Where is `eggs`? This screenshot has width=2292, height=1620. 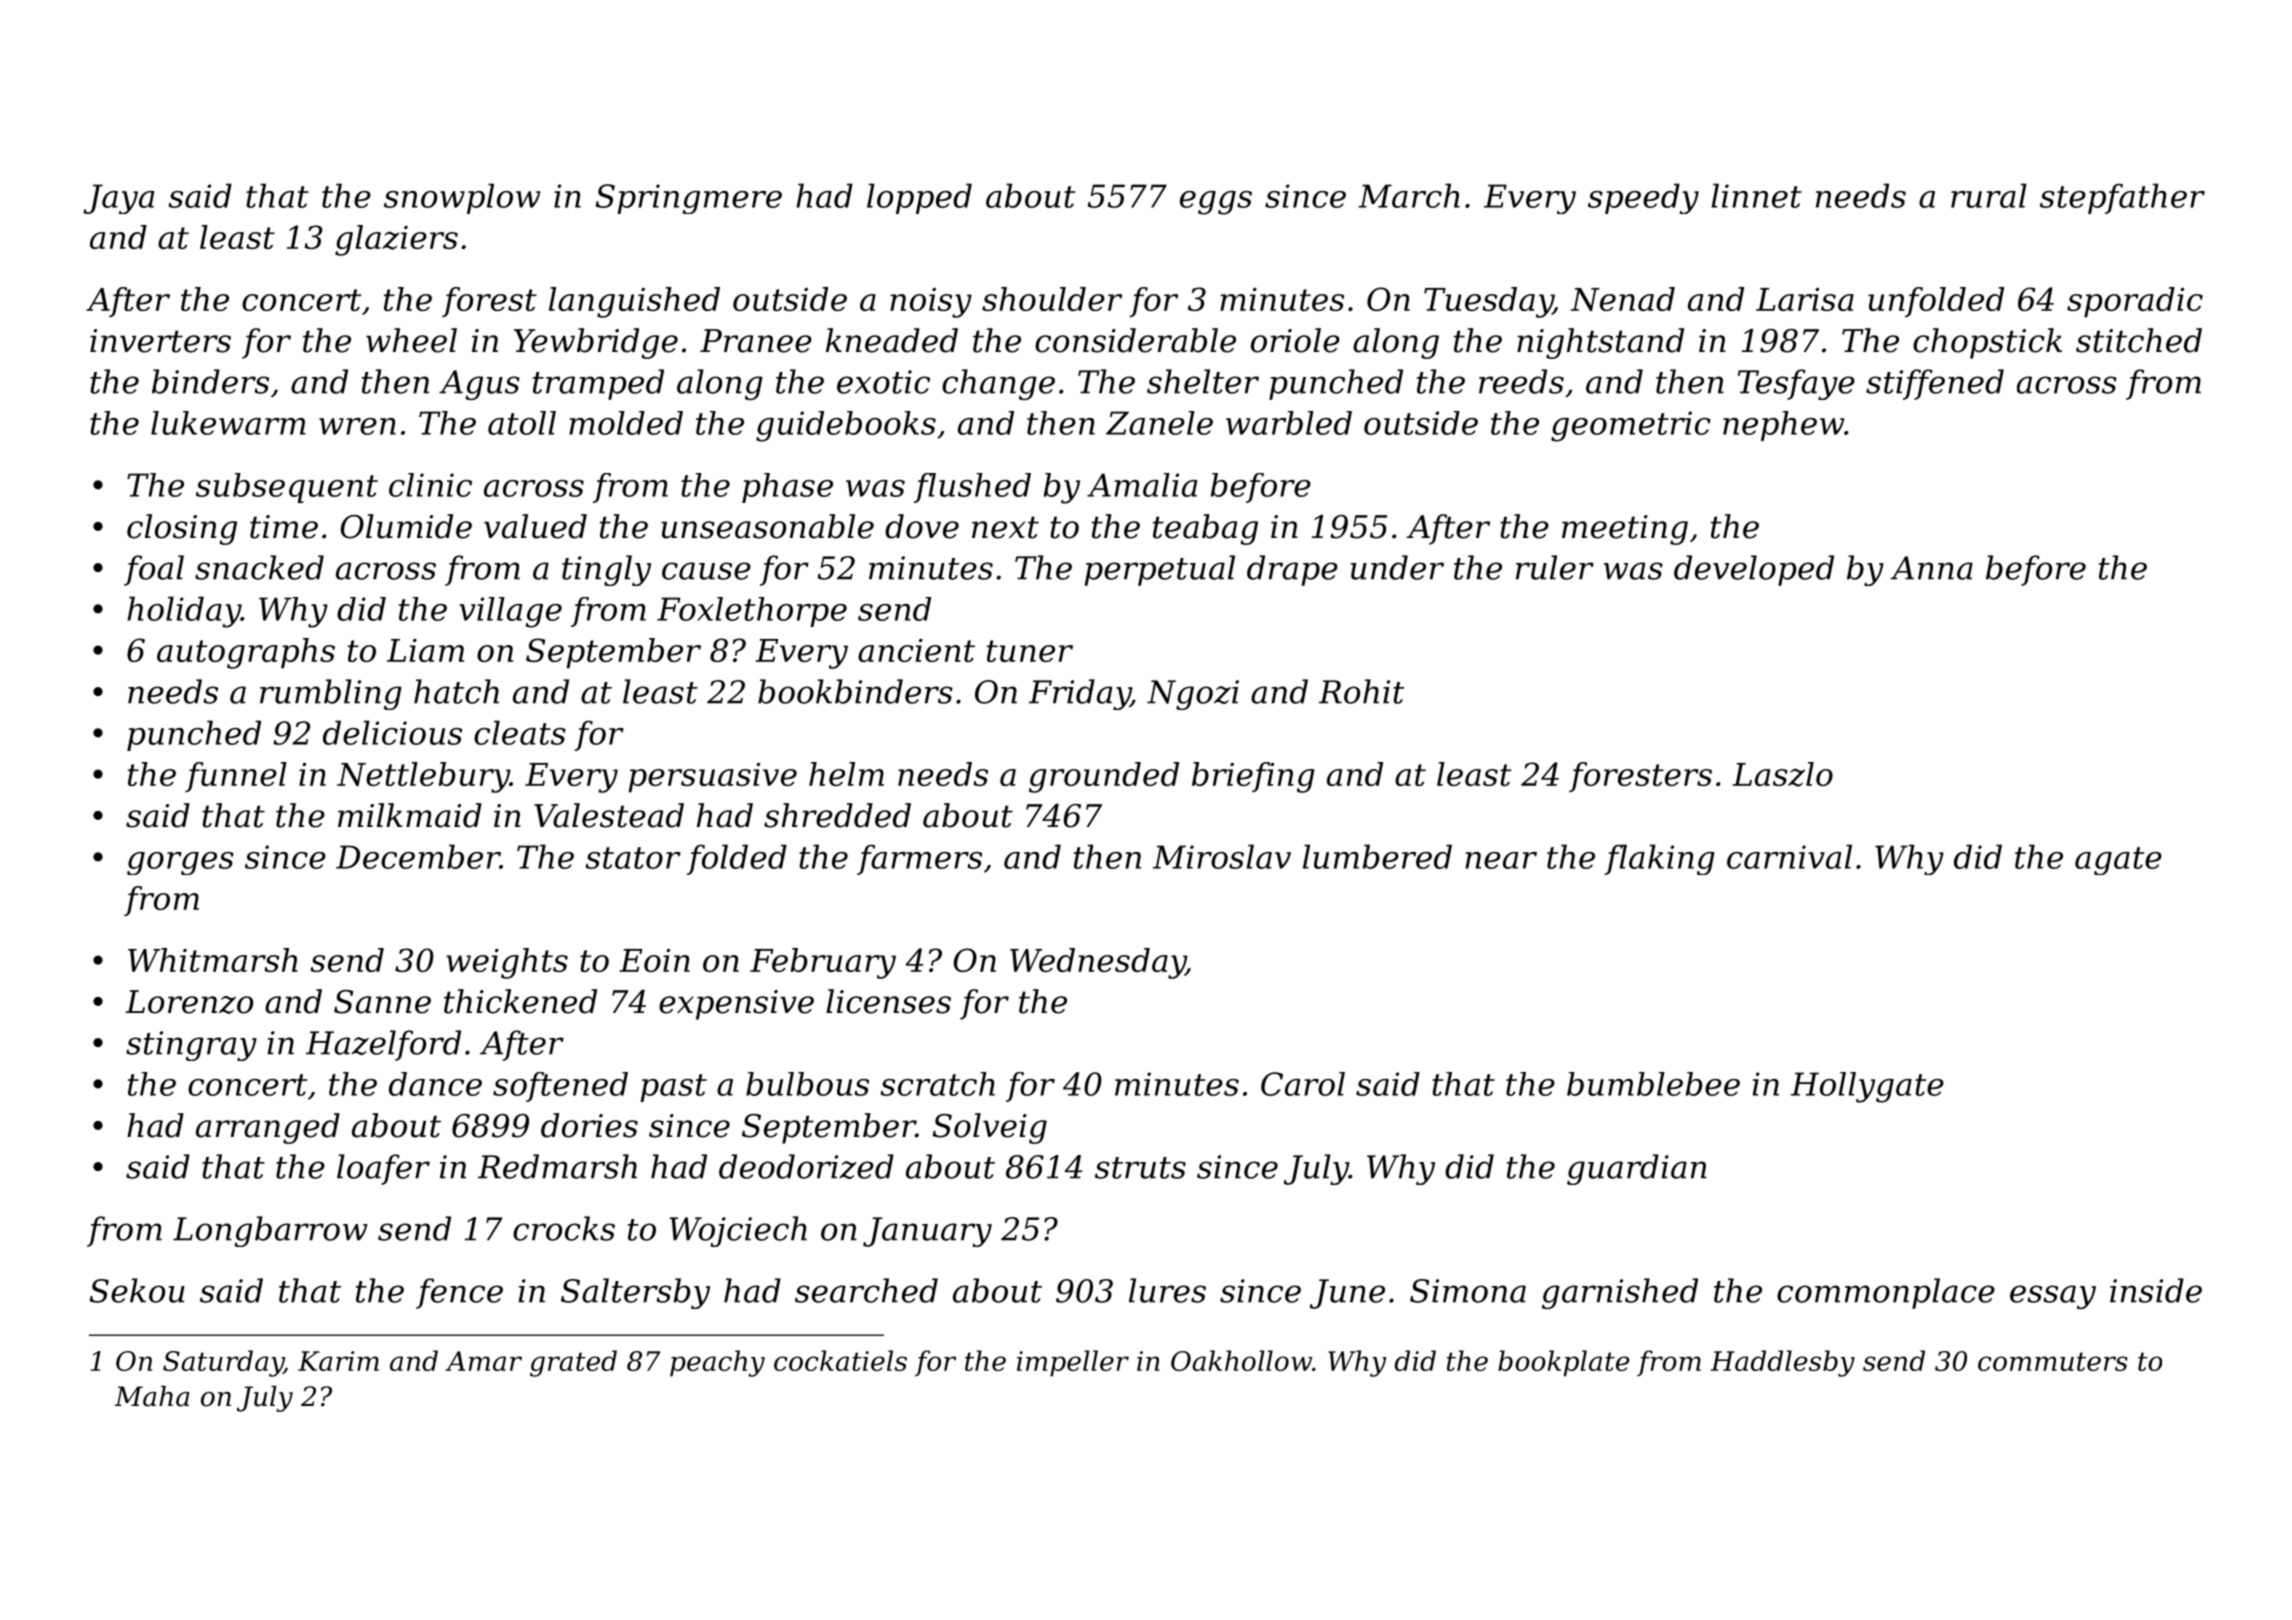
eggs is located at coordinates (1216, 203).
